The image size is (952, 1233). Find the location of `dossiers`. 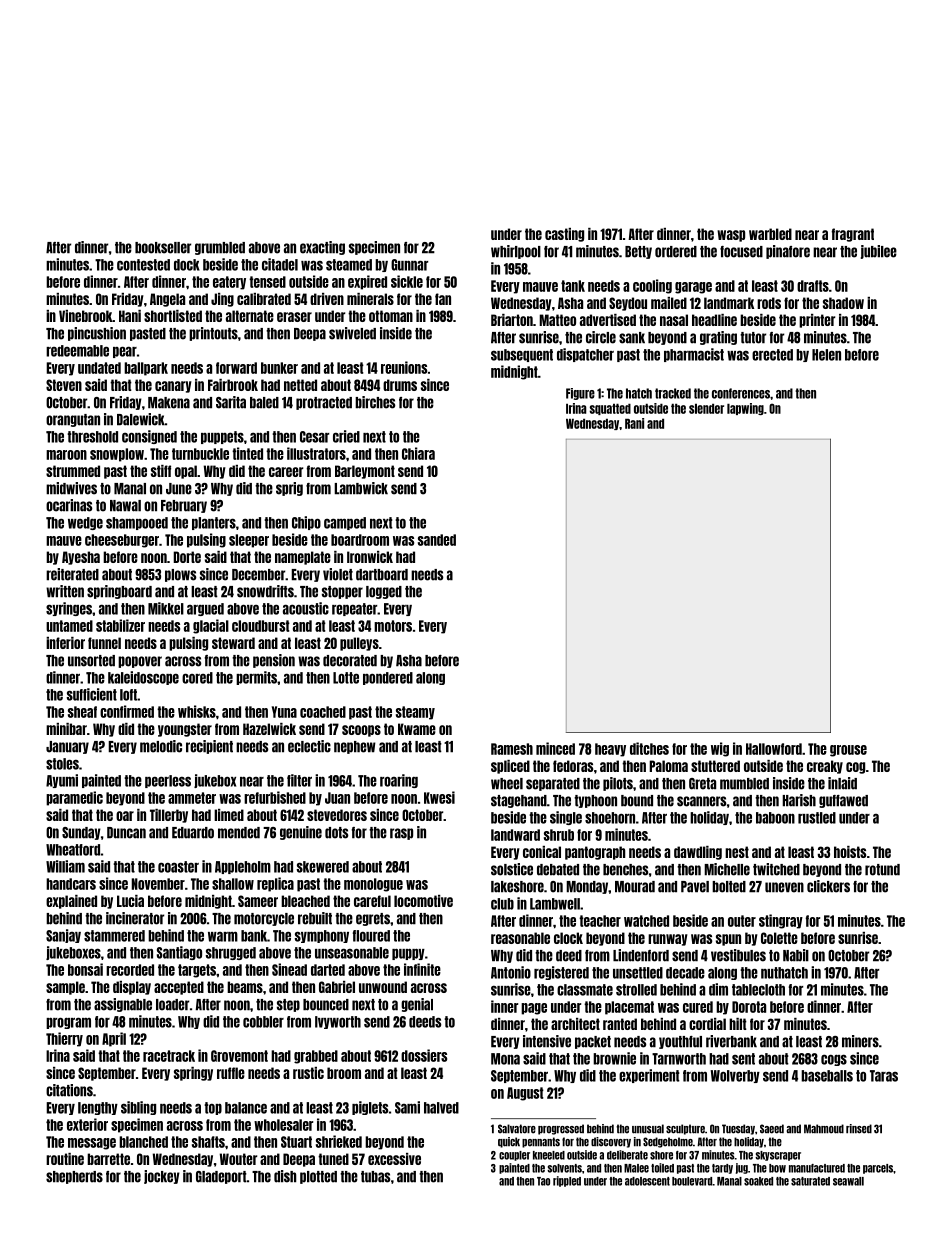

dossiers is located at coordinates (424, 1055).
